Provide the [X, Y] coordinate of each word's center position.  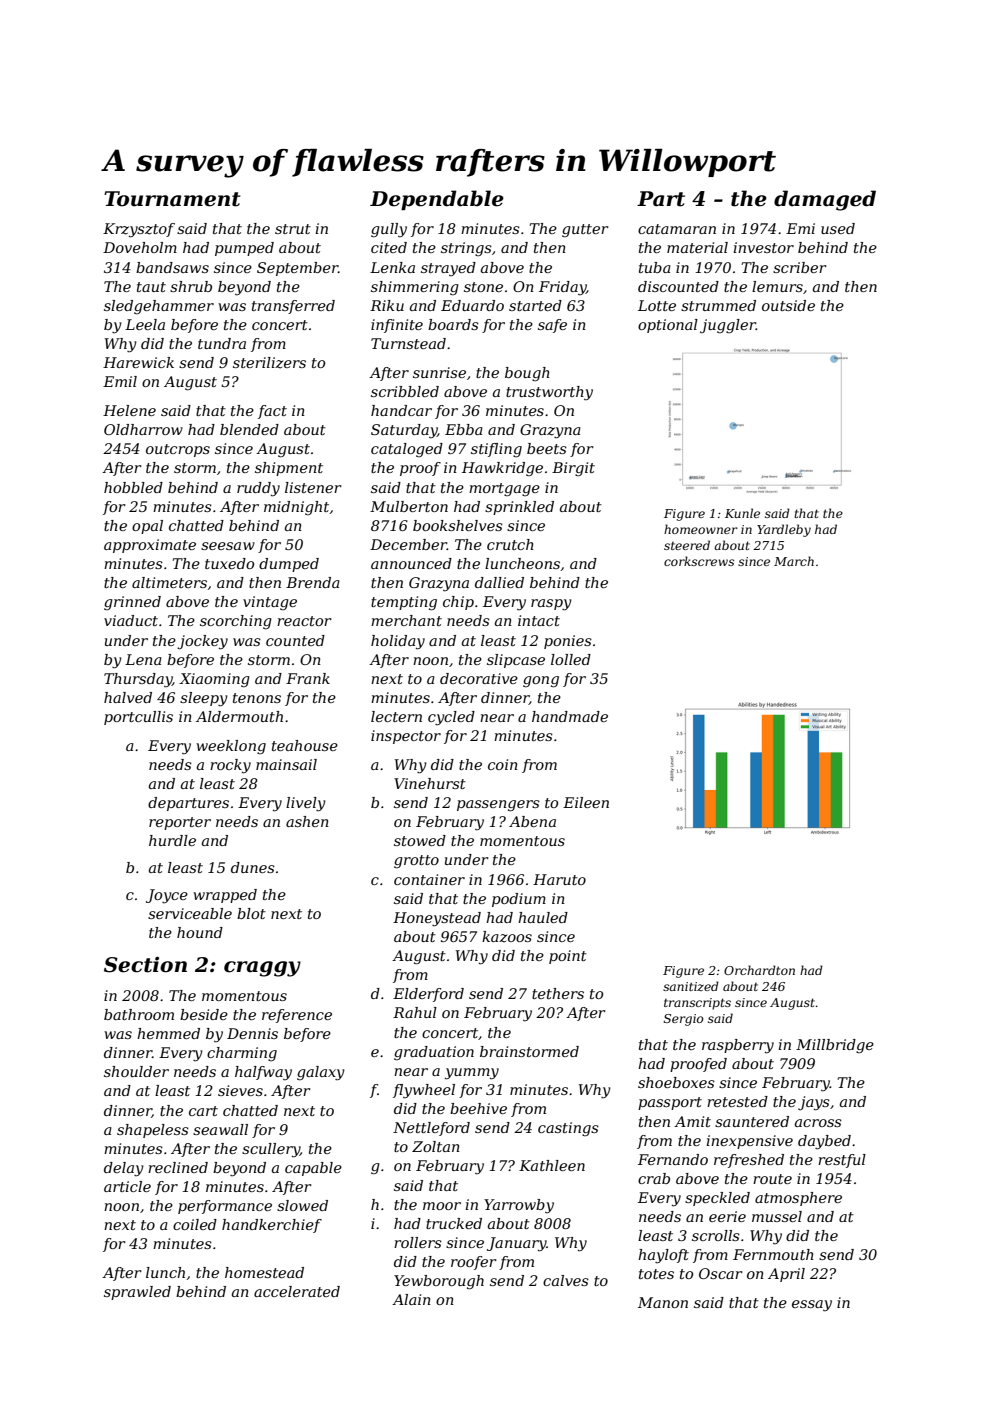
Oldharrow [143, 429]
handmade [570, 716]
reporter [180, 823]
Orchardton [759, 970]
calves [566, 1280]
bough [527, 374]
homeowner [701, 529]
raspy [551, 604]
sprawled [137, 1293]
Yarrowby [519, 1206]
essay [812, 1306]
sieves [240, 1090]
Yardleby [784, 530]
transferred [293, 307]
